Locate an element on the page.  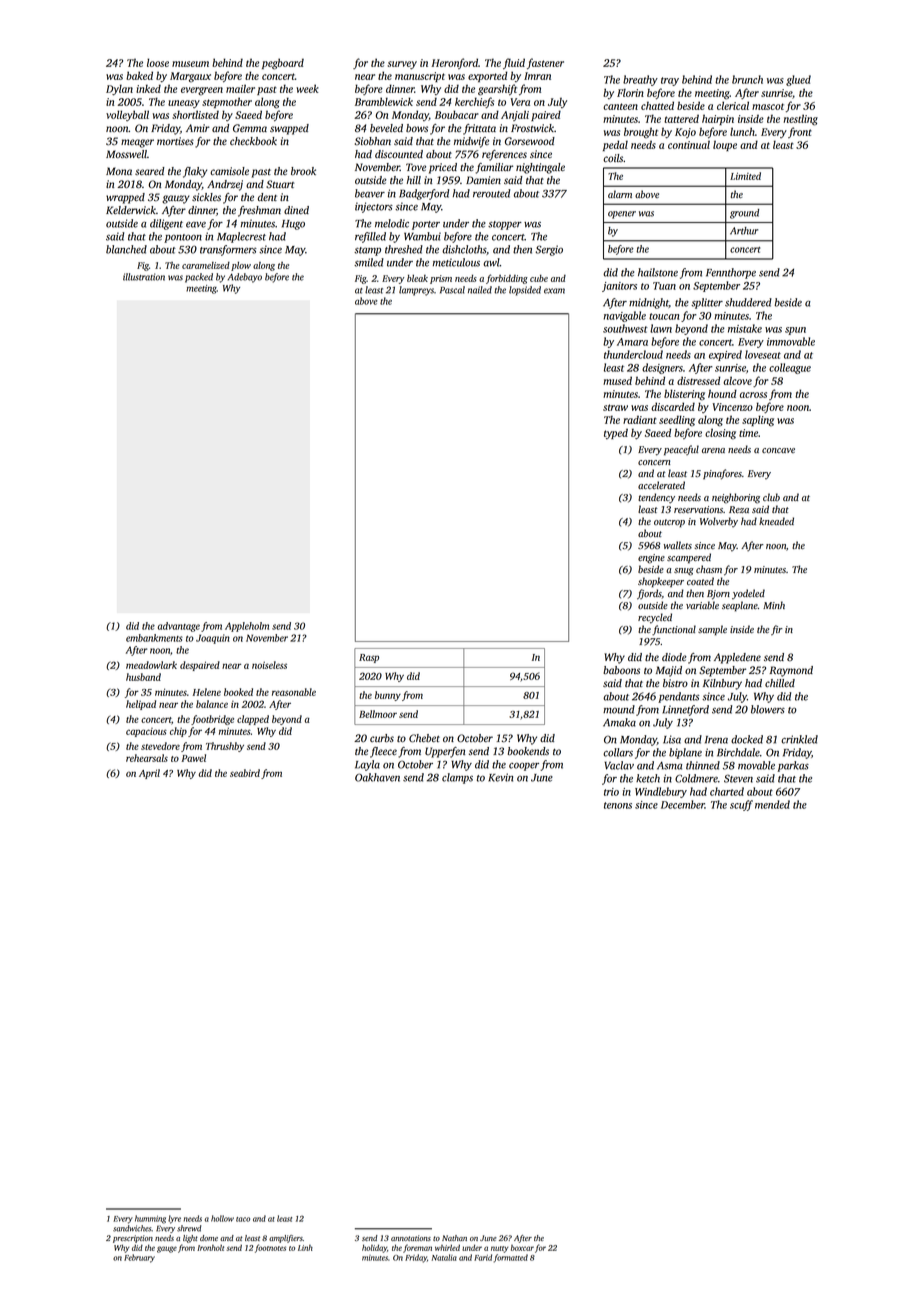
fluid is located at coordinates (514, 63).
